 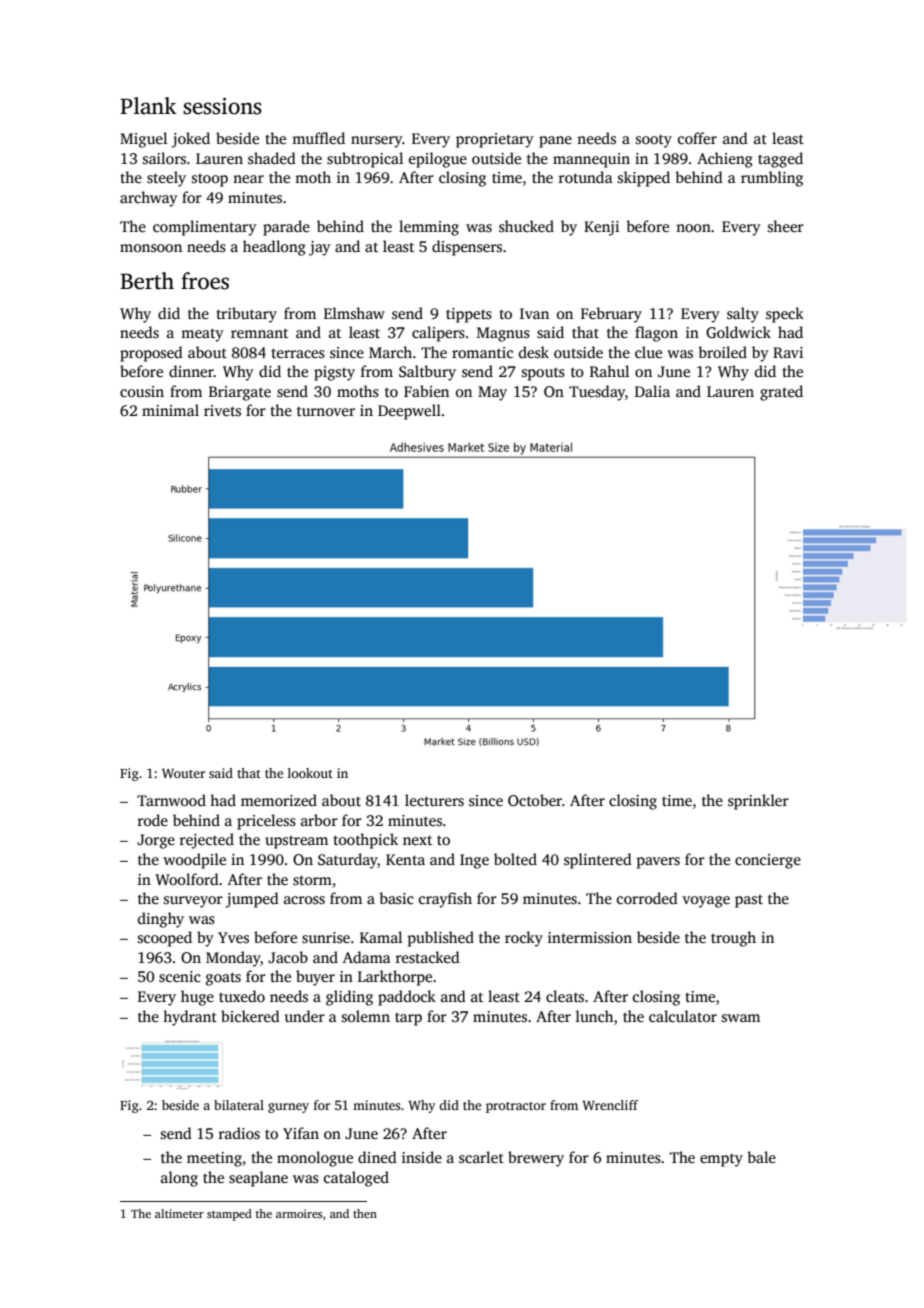 I want to click on sooty, so click(x=654, y=141).
